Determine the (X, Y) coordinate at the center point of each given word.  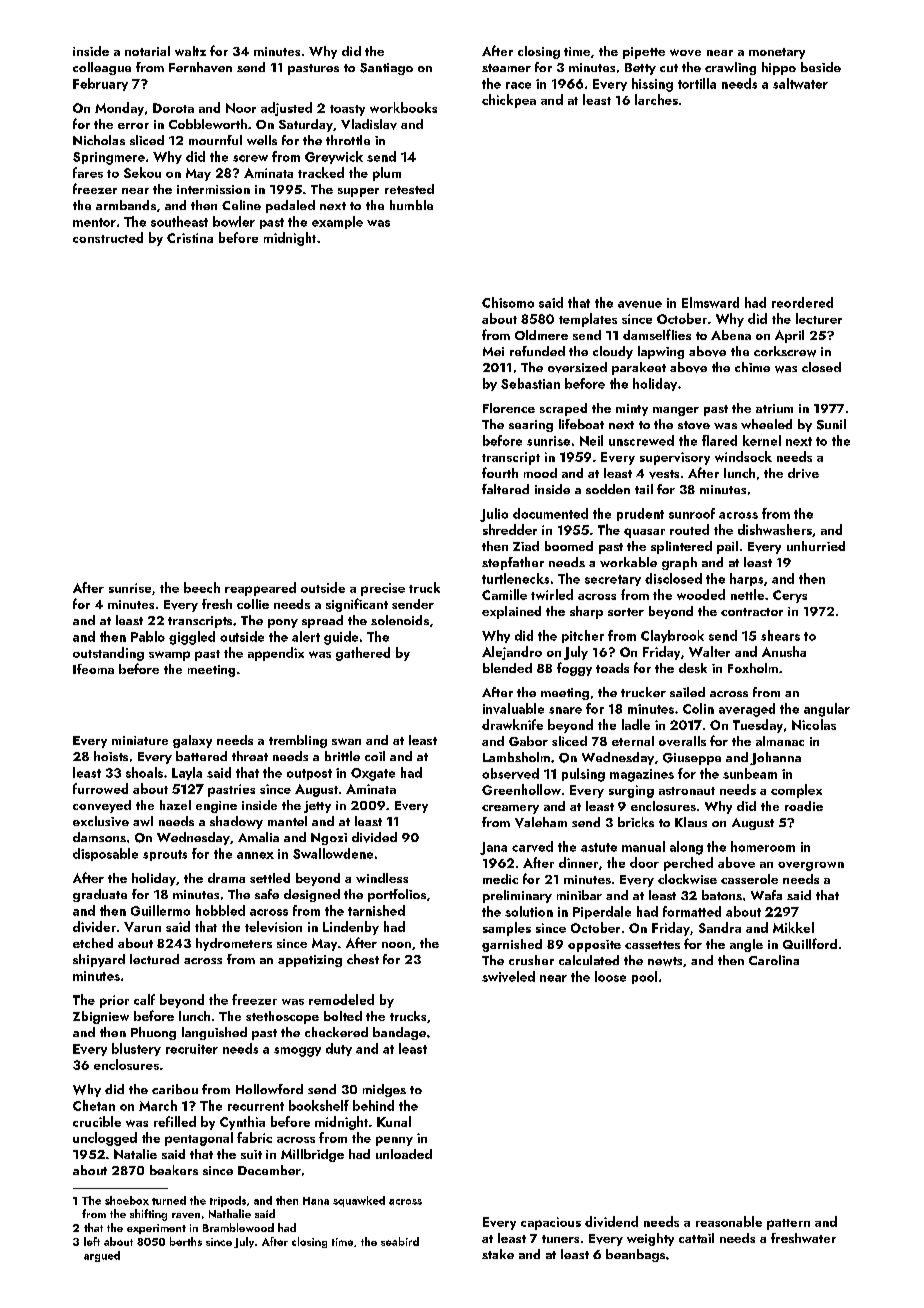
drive (803, 473)
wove (685, 52)
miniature (140, 740)
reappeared (260, 589)
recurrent (256, 1106)
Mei (493, 351)
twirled (552, 594)
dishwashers (775, 529)
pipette (644, 53)
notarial (147, 51)
